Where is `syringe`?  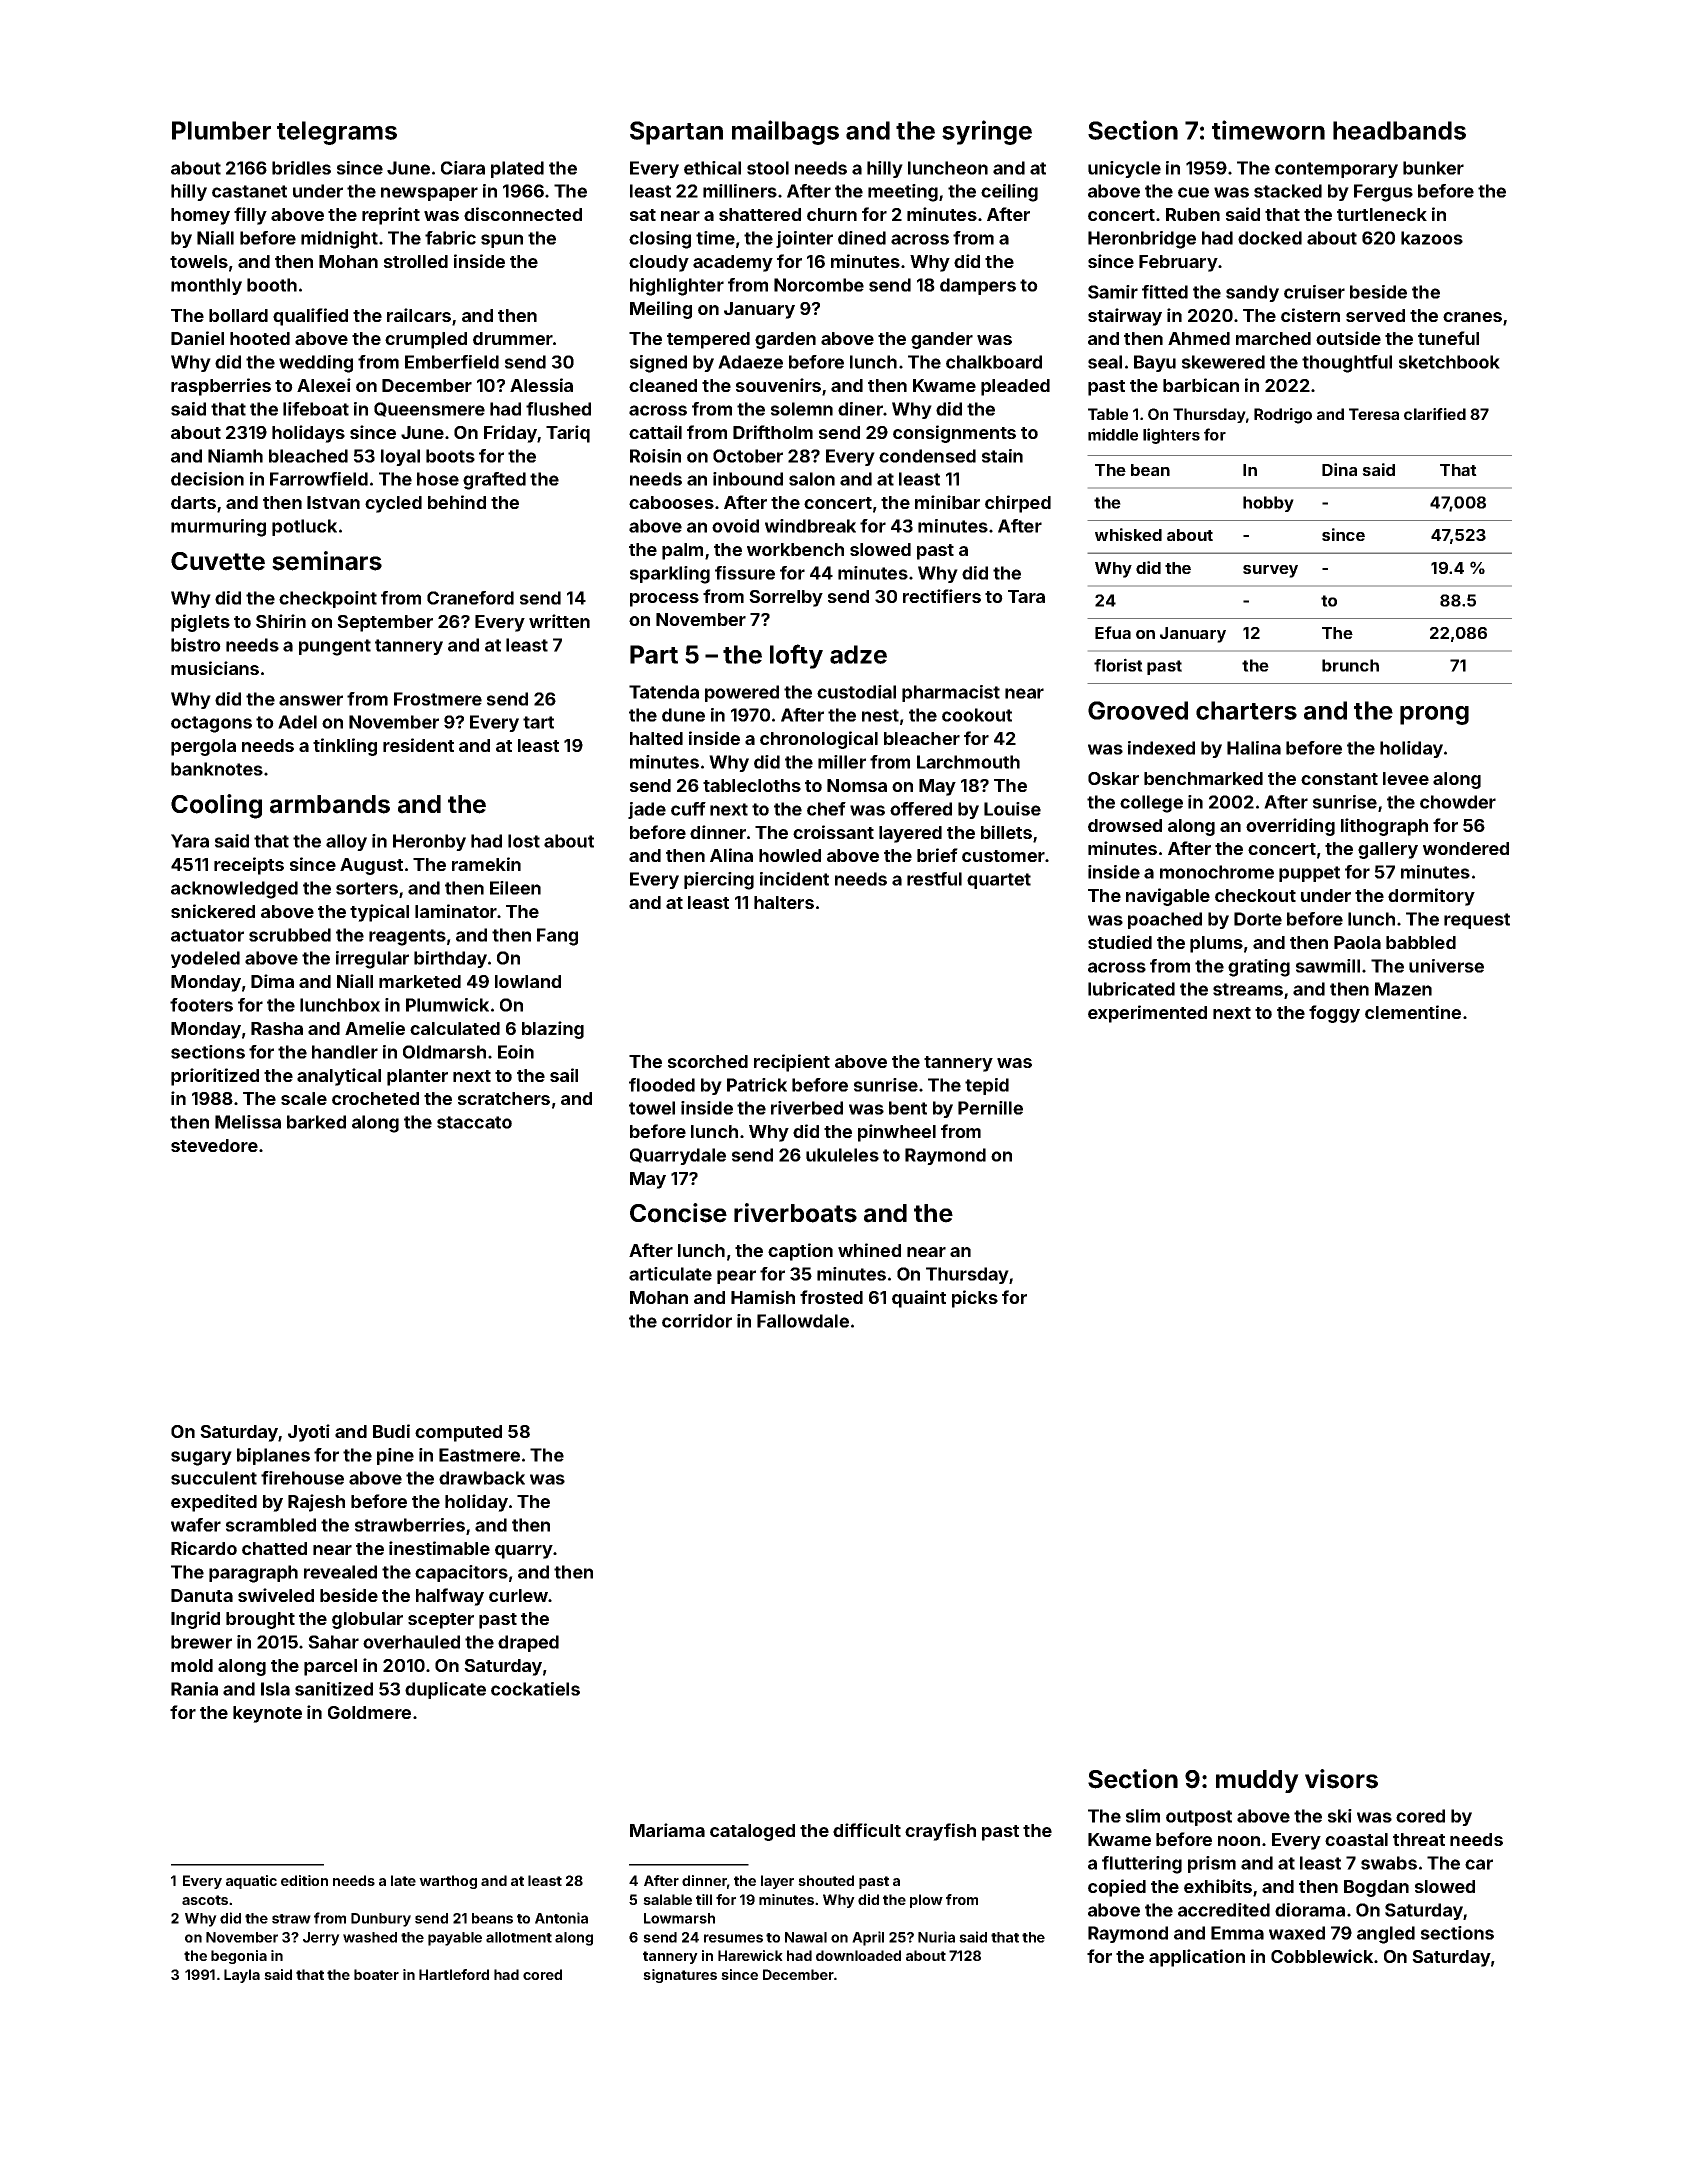
syringe is located at coordinates (987, 132).
